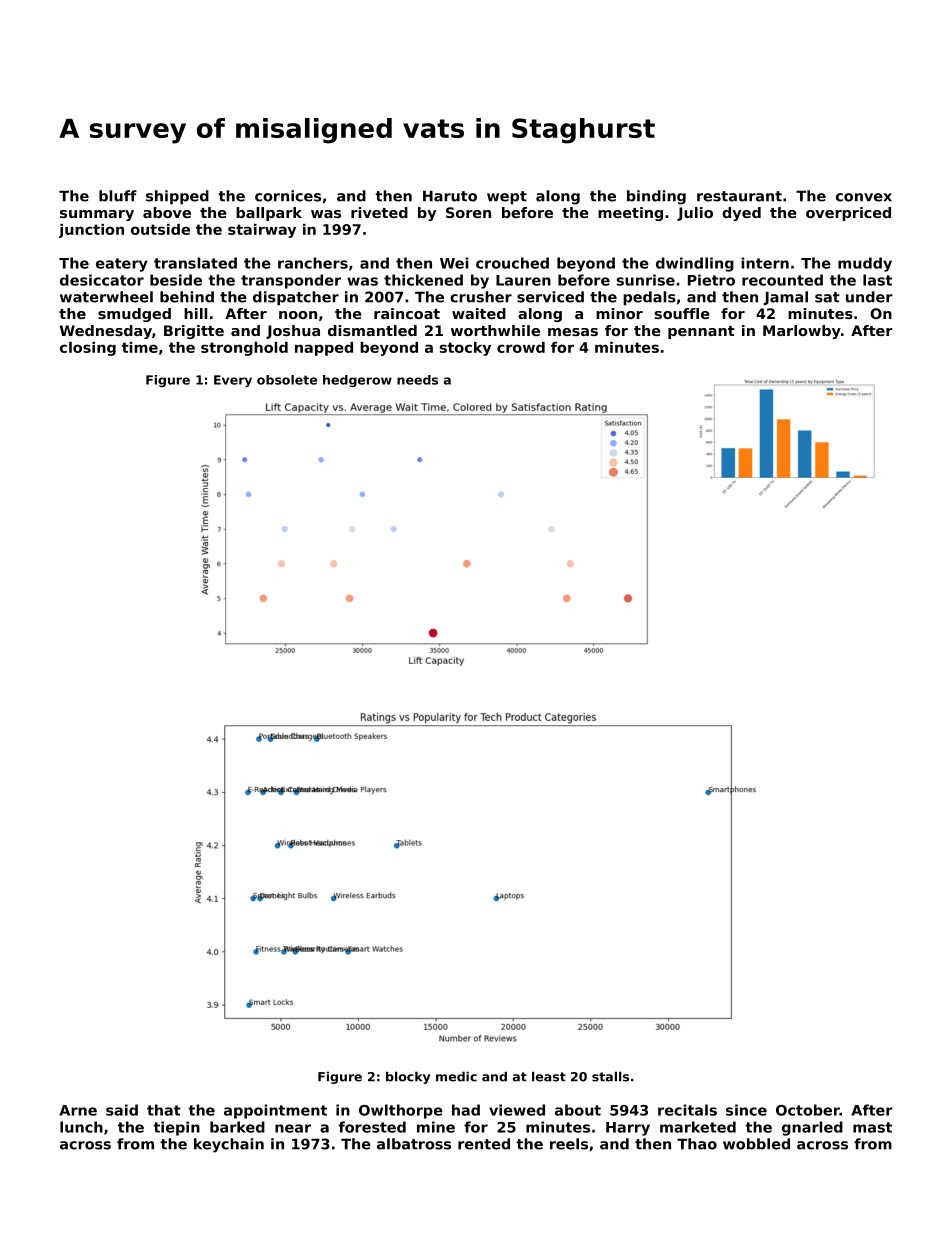 The width and height of the screenshot is (952, 1233). I want to click on keychain, so click(229, 1145).
